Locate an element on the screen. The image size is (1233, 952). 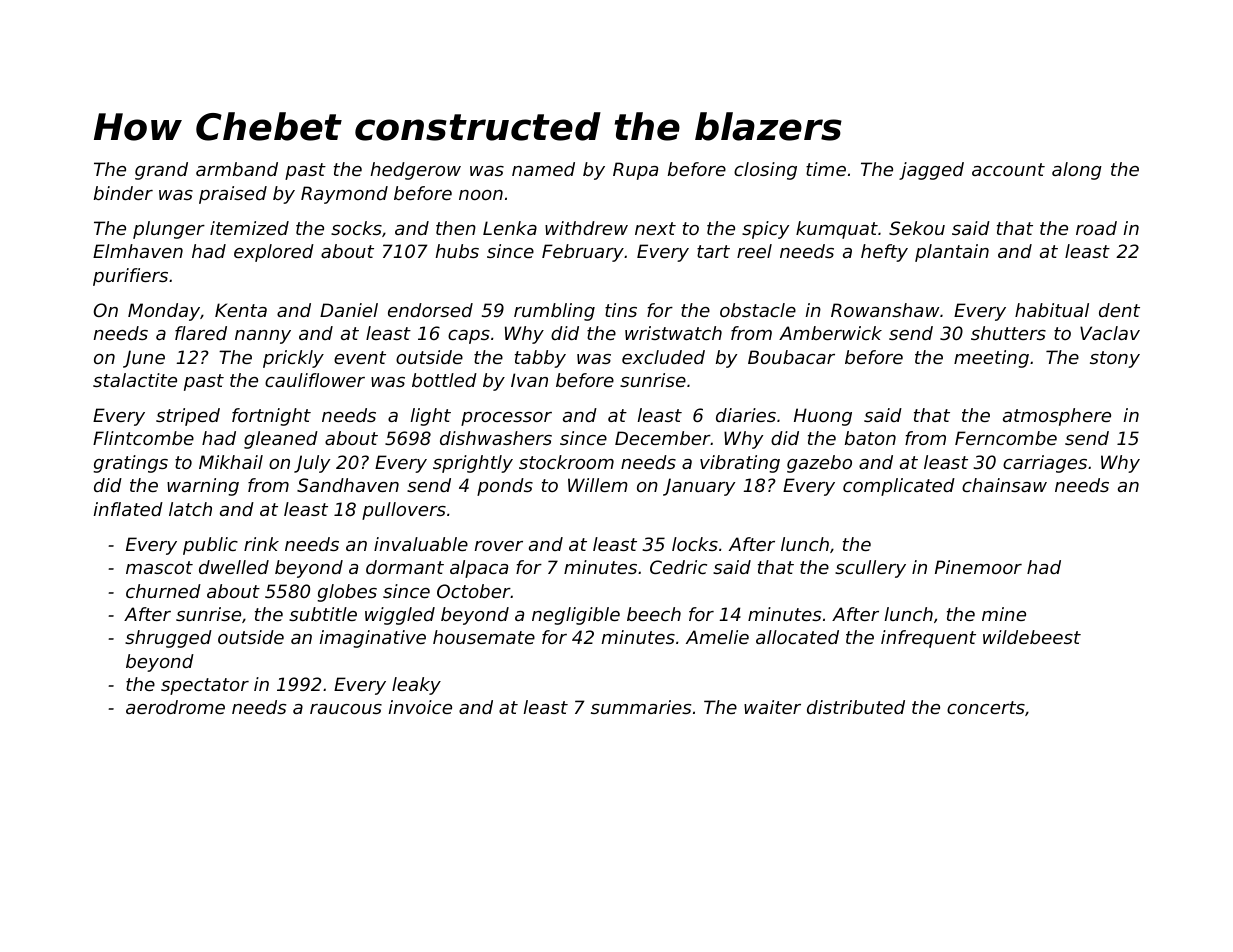
February is located at coordinates (583, 253).
